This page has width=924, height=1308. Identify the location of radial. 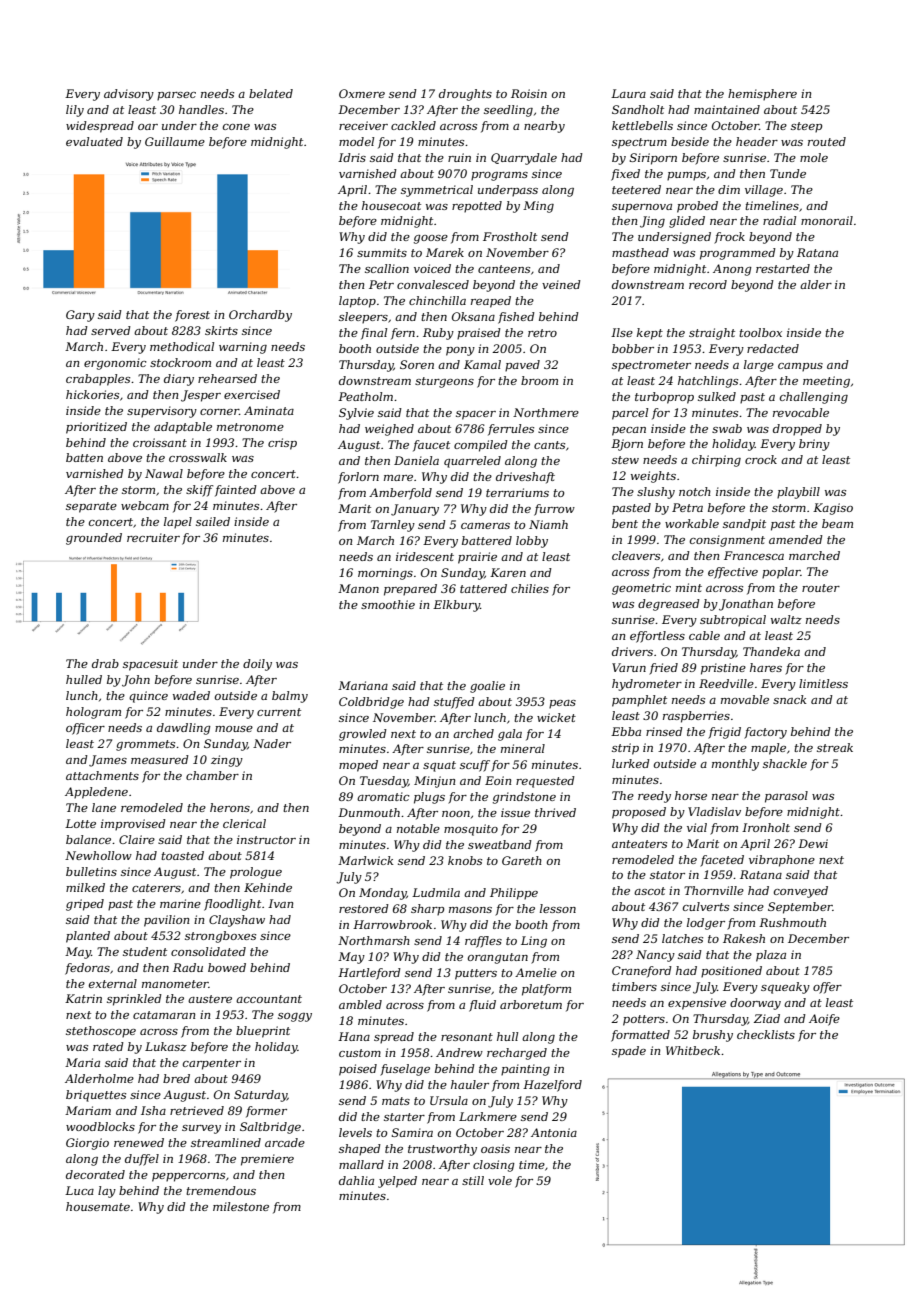
(779, 220).
